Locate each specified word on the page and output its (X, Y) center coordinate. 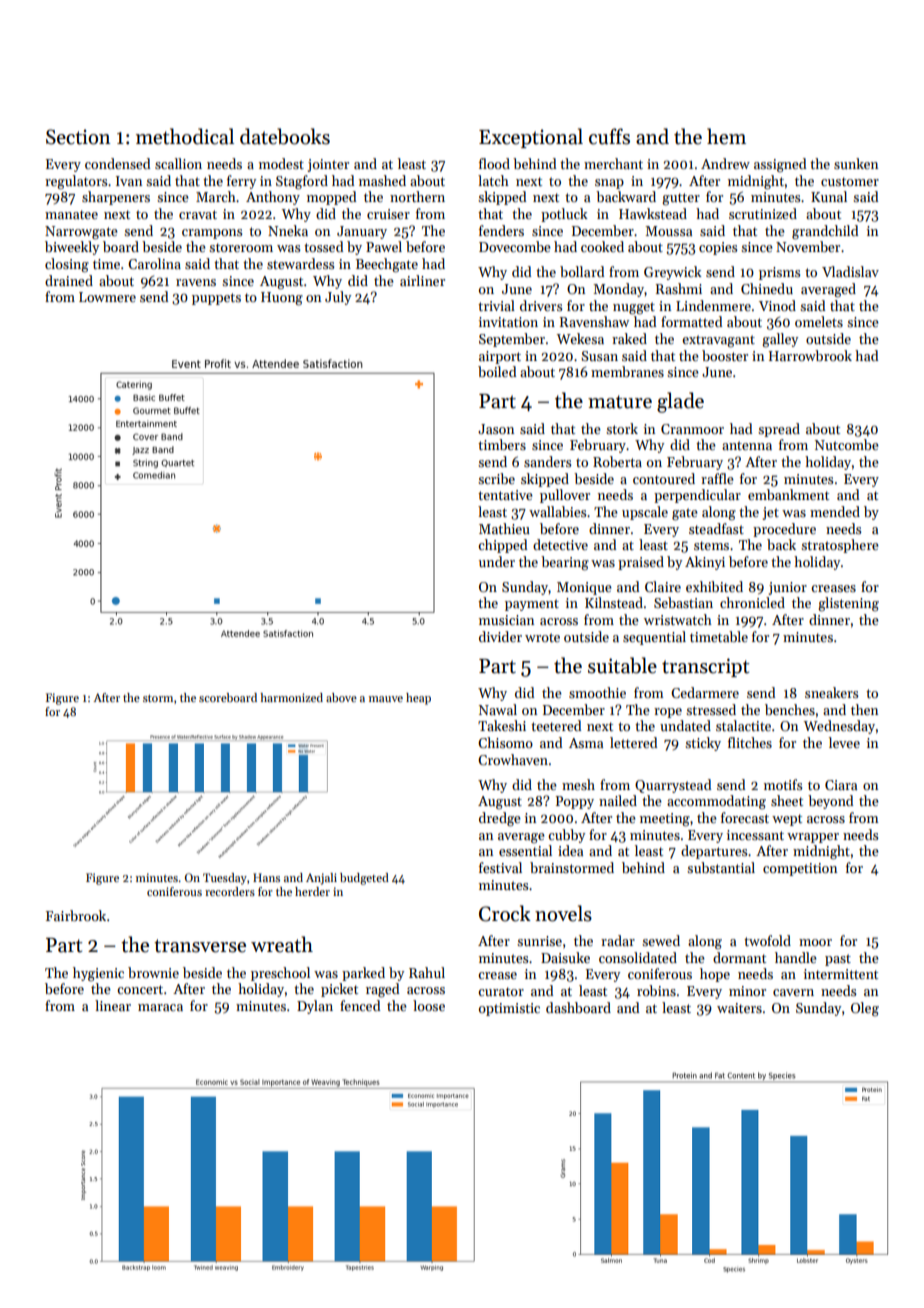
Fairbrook (76, 915)
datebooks (285, 136)
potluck (564, 215)
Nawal (498, 709)
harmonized (291, 697)
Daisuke (565, 957)
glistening (848, 604)
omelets (819, 321)
